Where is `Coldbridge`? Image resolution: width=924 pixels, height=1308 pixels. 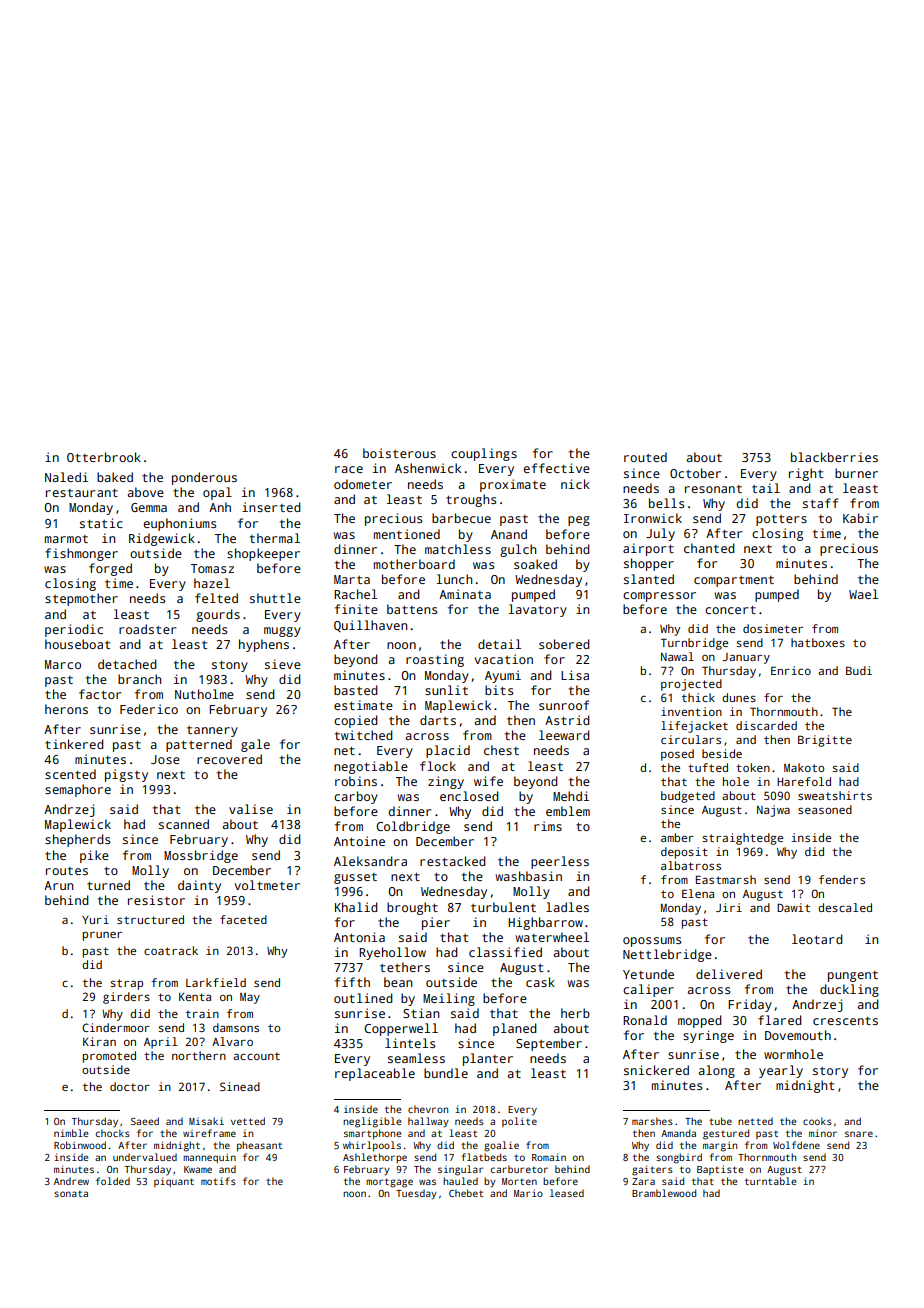 Coldbridge is located at coordinates (413, 827).
